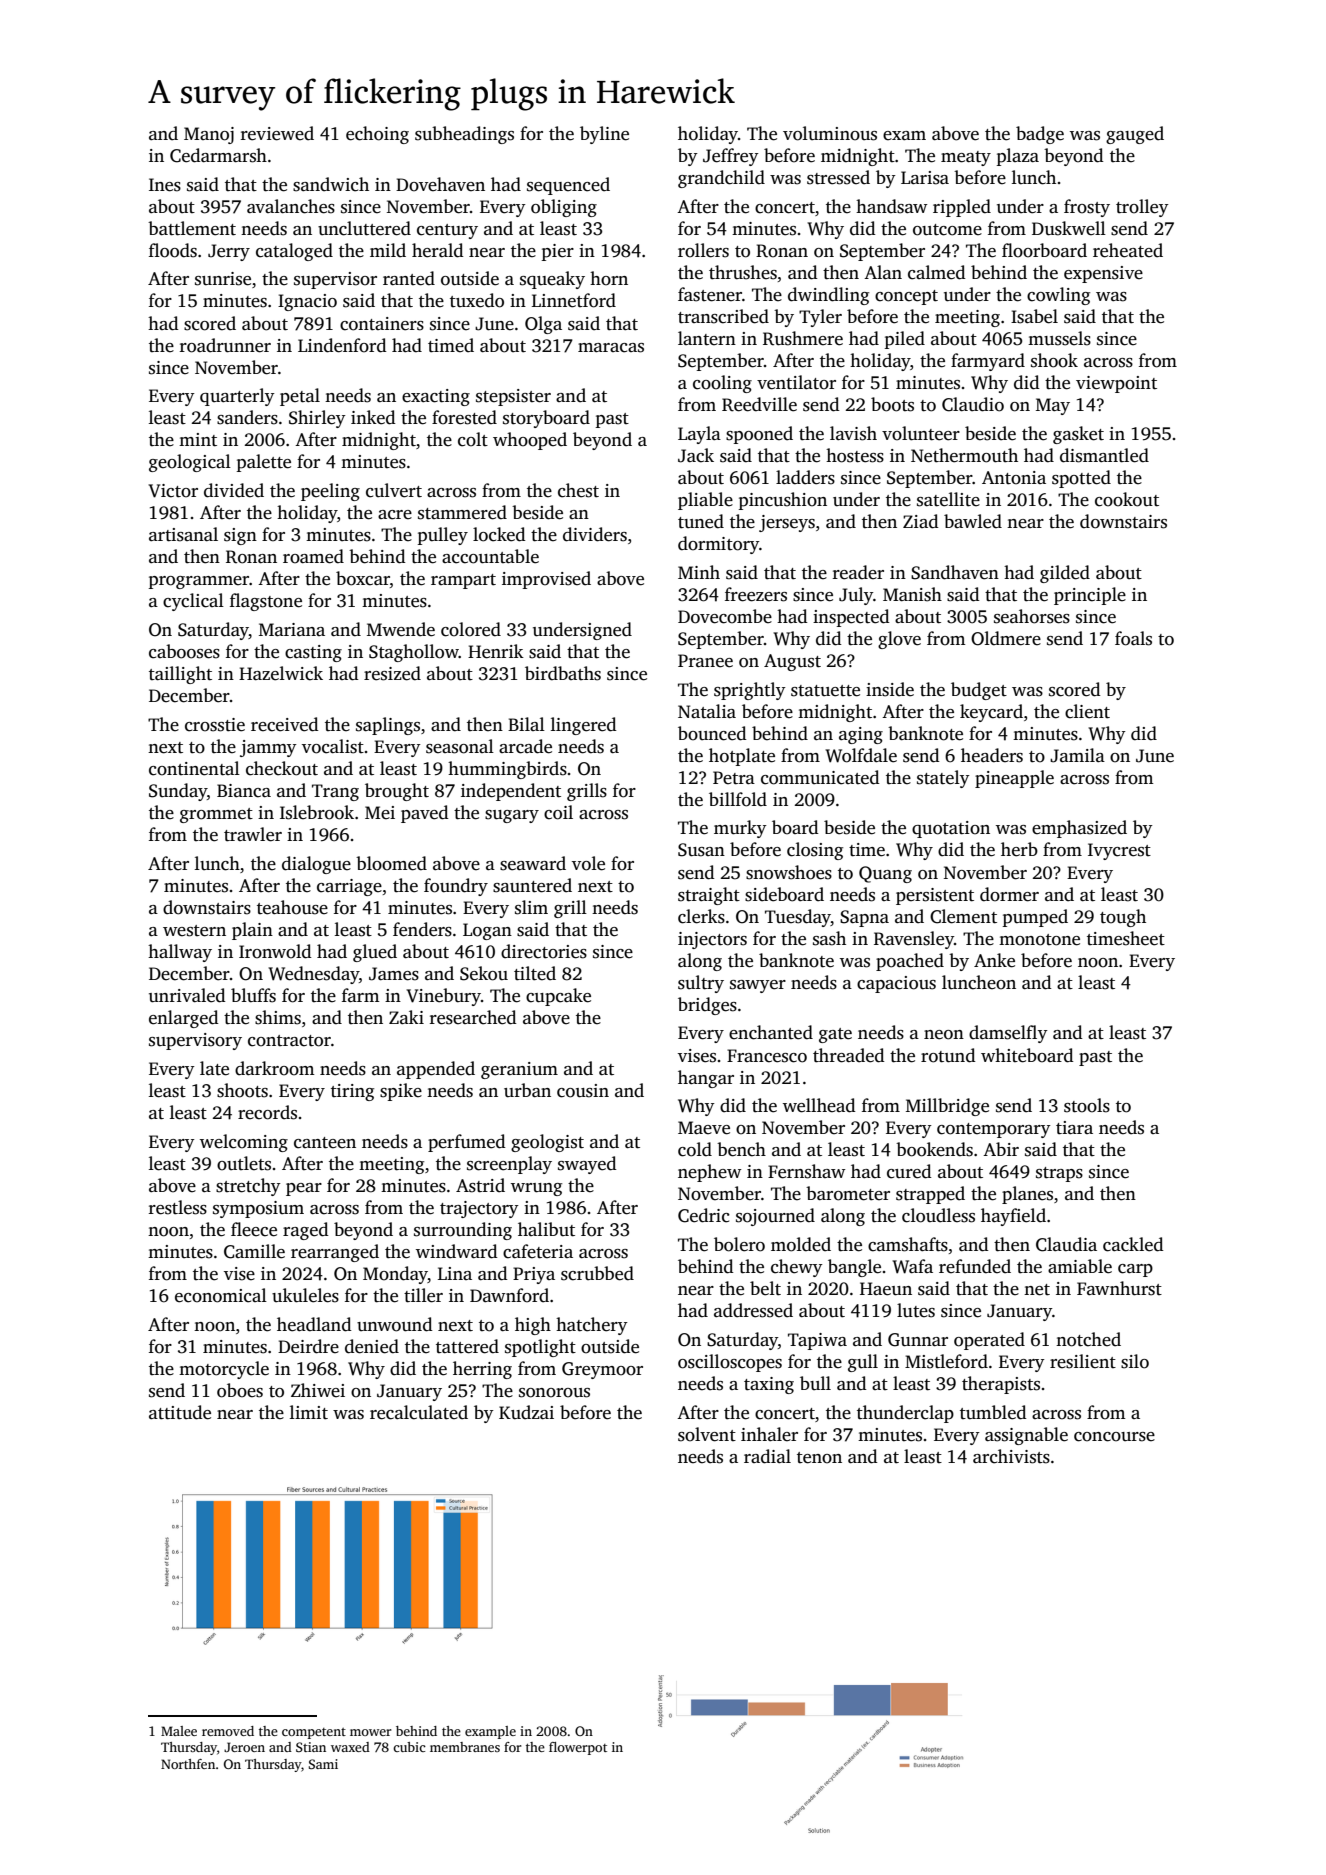  What do you see at coordinates (558, 252) in the screenshot?
I see `pier` at bounding box center [558, 252].
